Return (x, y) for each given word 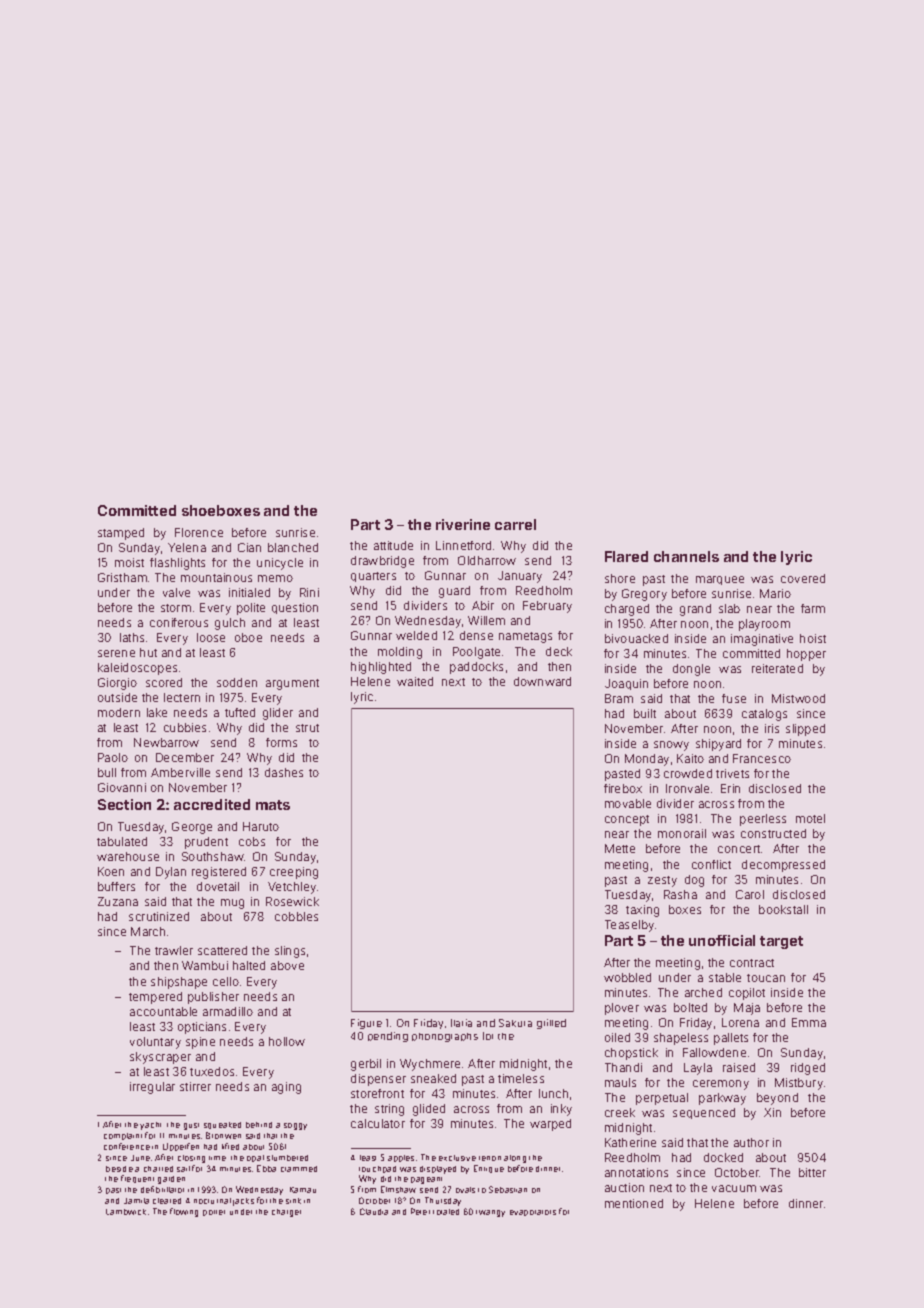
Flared (626, 556)
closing (191, 1159)
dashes (284, 772)
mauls (620, 1082)
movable (628, 803)
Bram (619, 698)
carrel (515, 524)
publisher (213, 998)
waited (415, 681)
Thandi (623, 1067)
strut (307, 728)
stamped (121, 534)
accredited (212, 804)
